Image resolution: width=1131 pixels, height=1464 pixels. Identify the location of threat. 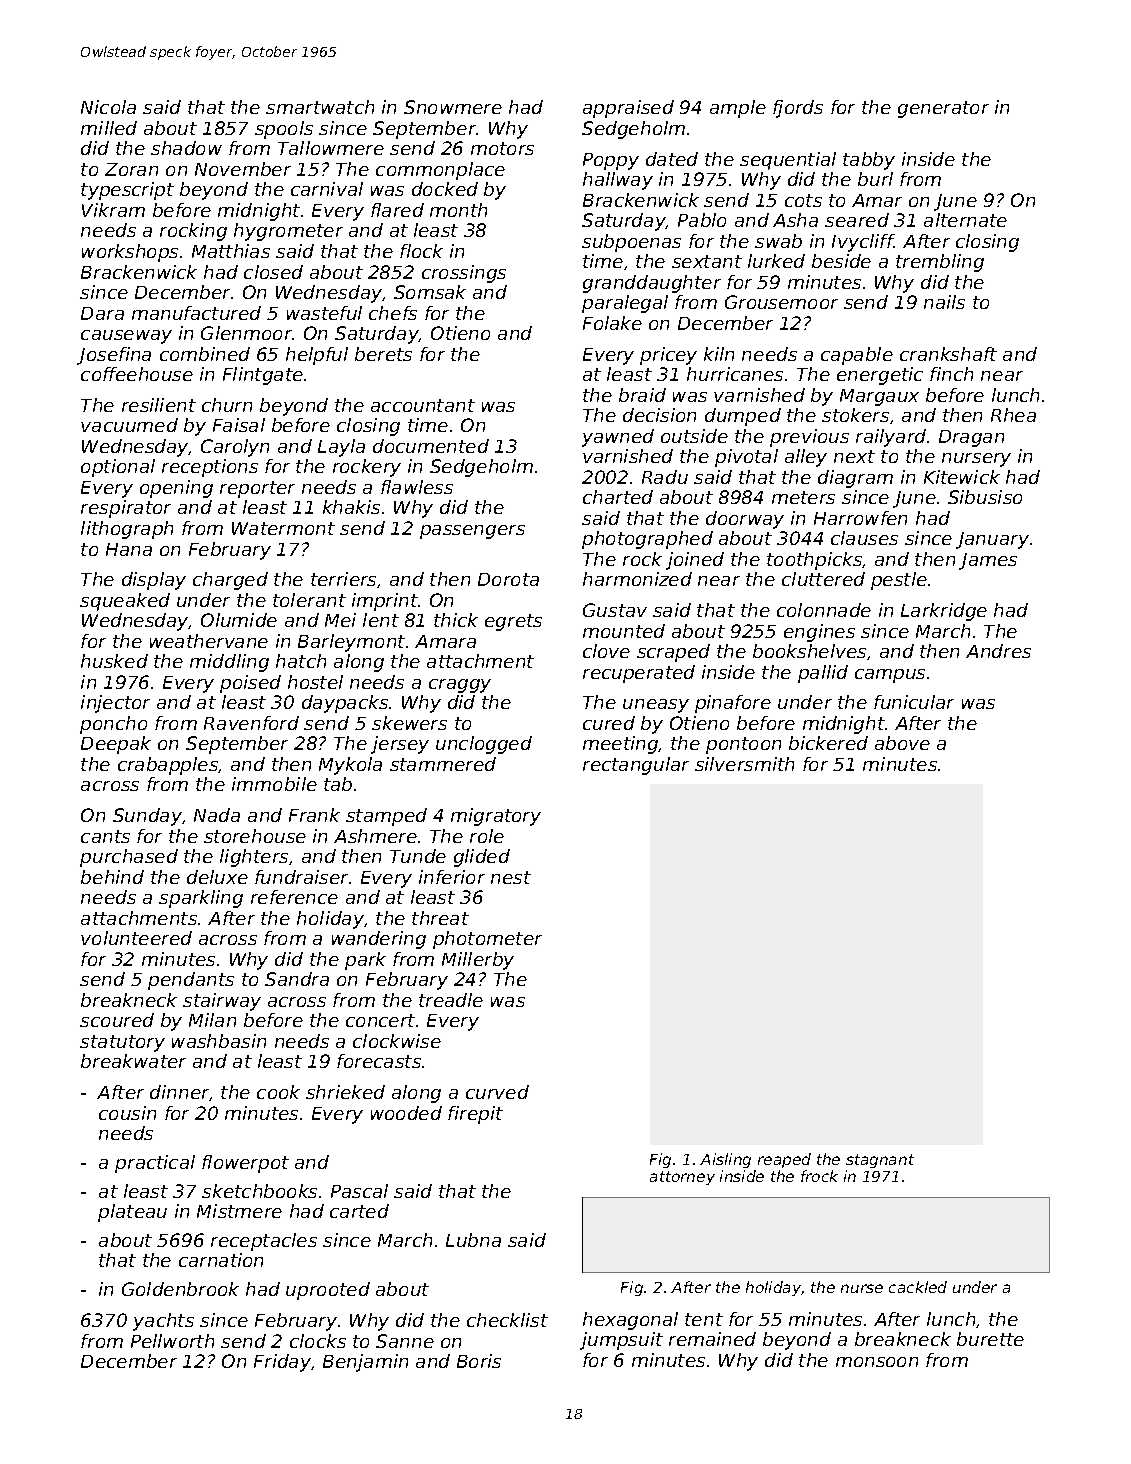
(440, 918).
